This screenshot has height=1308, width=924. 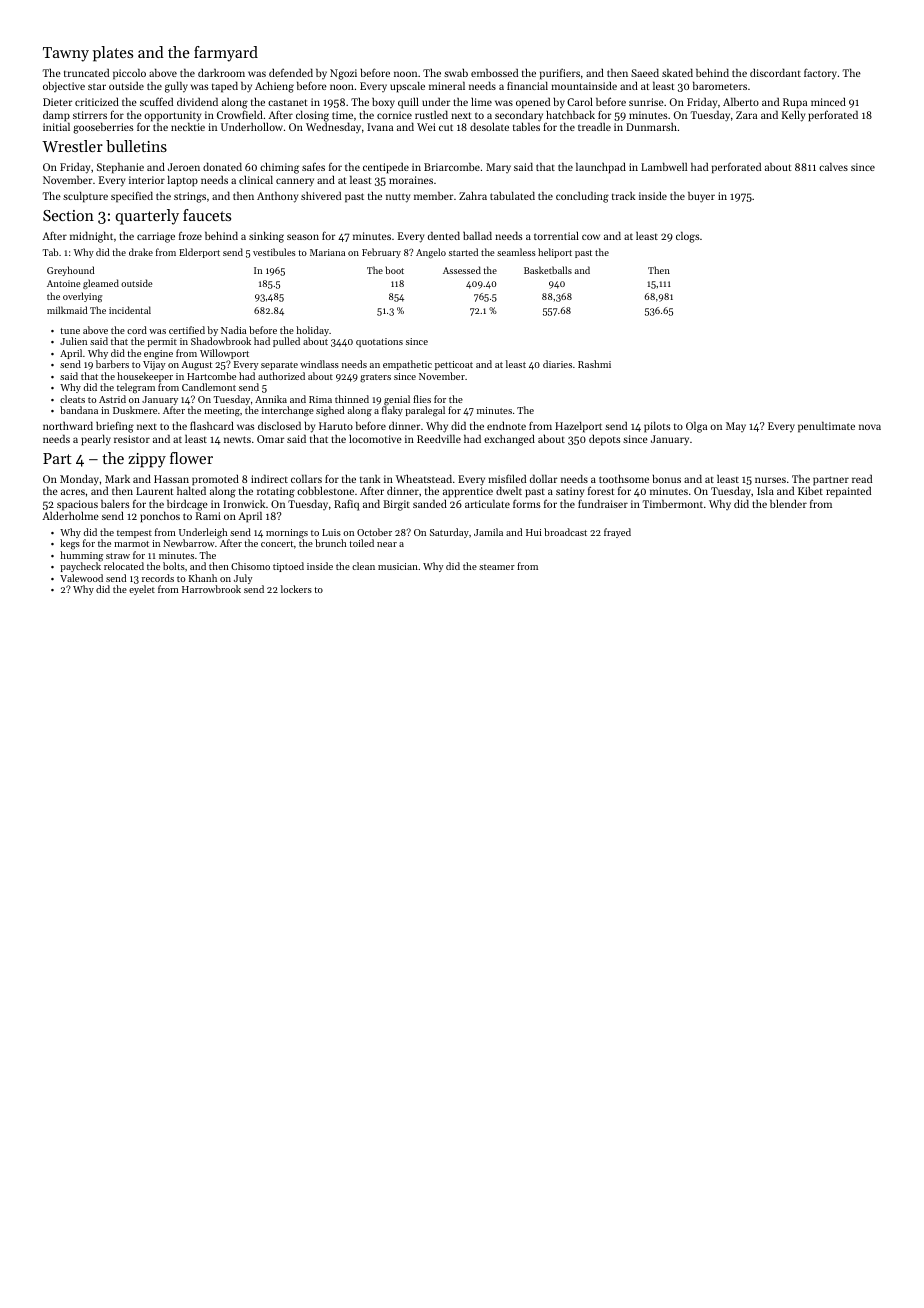 What do you see at coordinates (870, 427) in the screenshot?
I see `nova` at bounding box center [870, 427].
